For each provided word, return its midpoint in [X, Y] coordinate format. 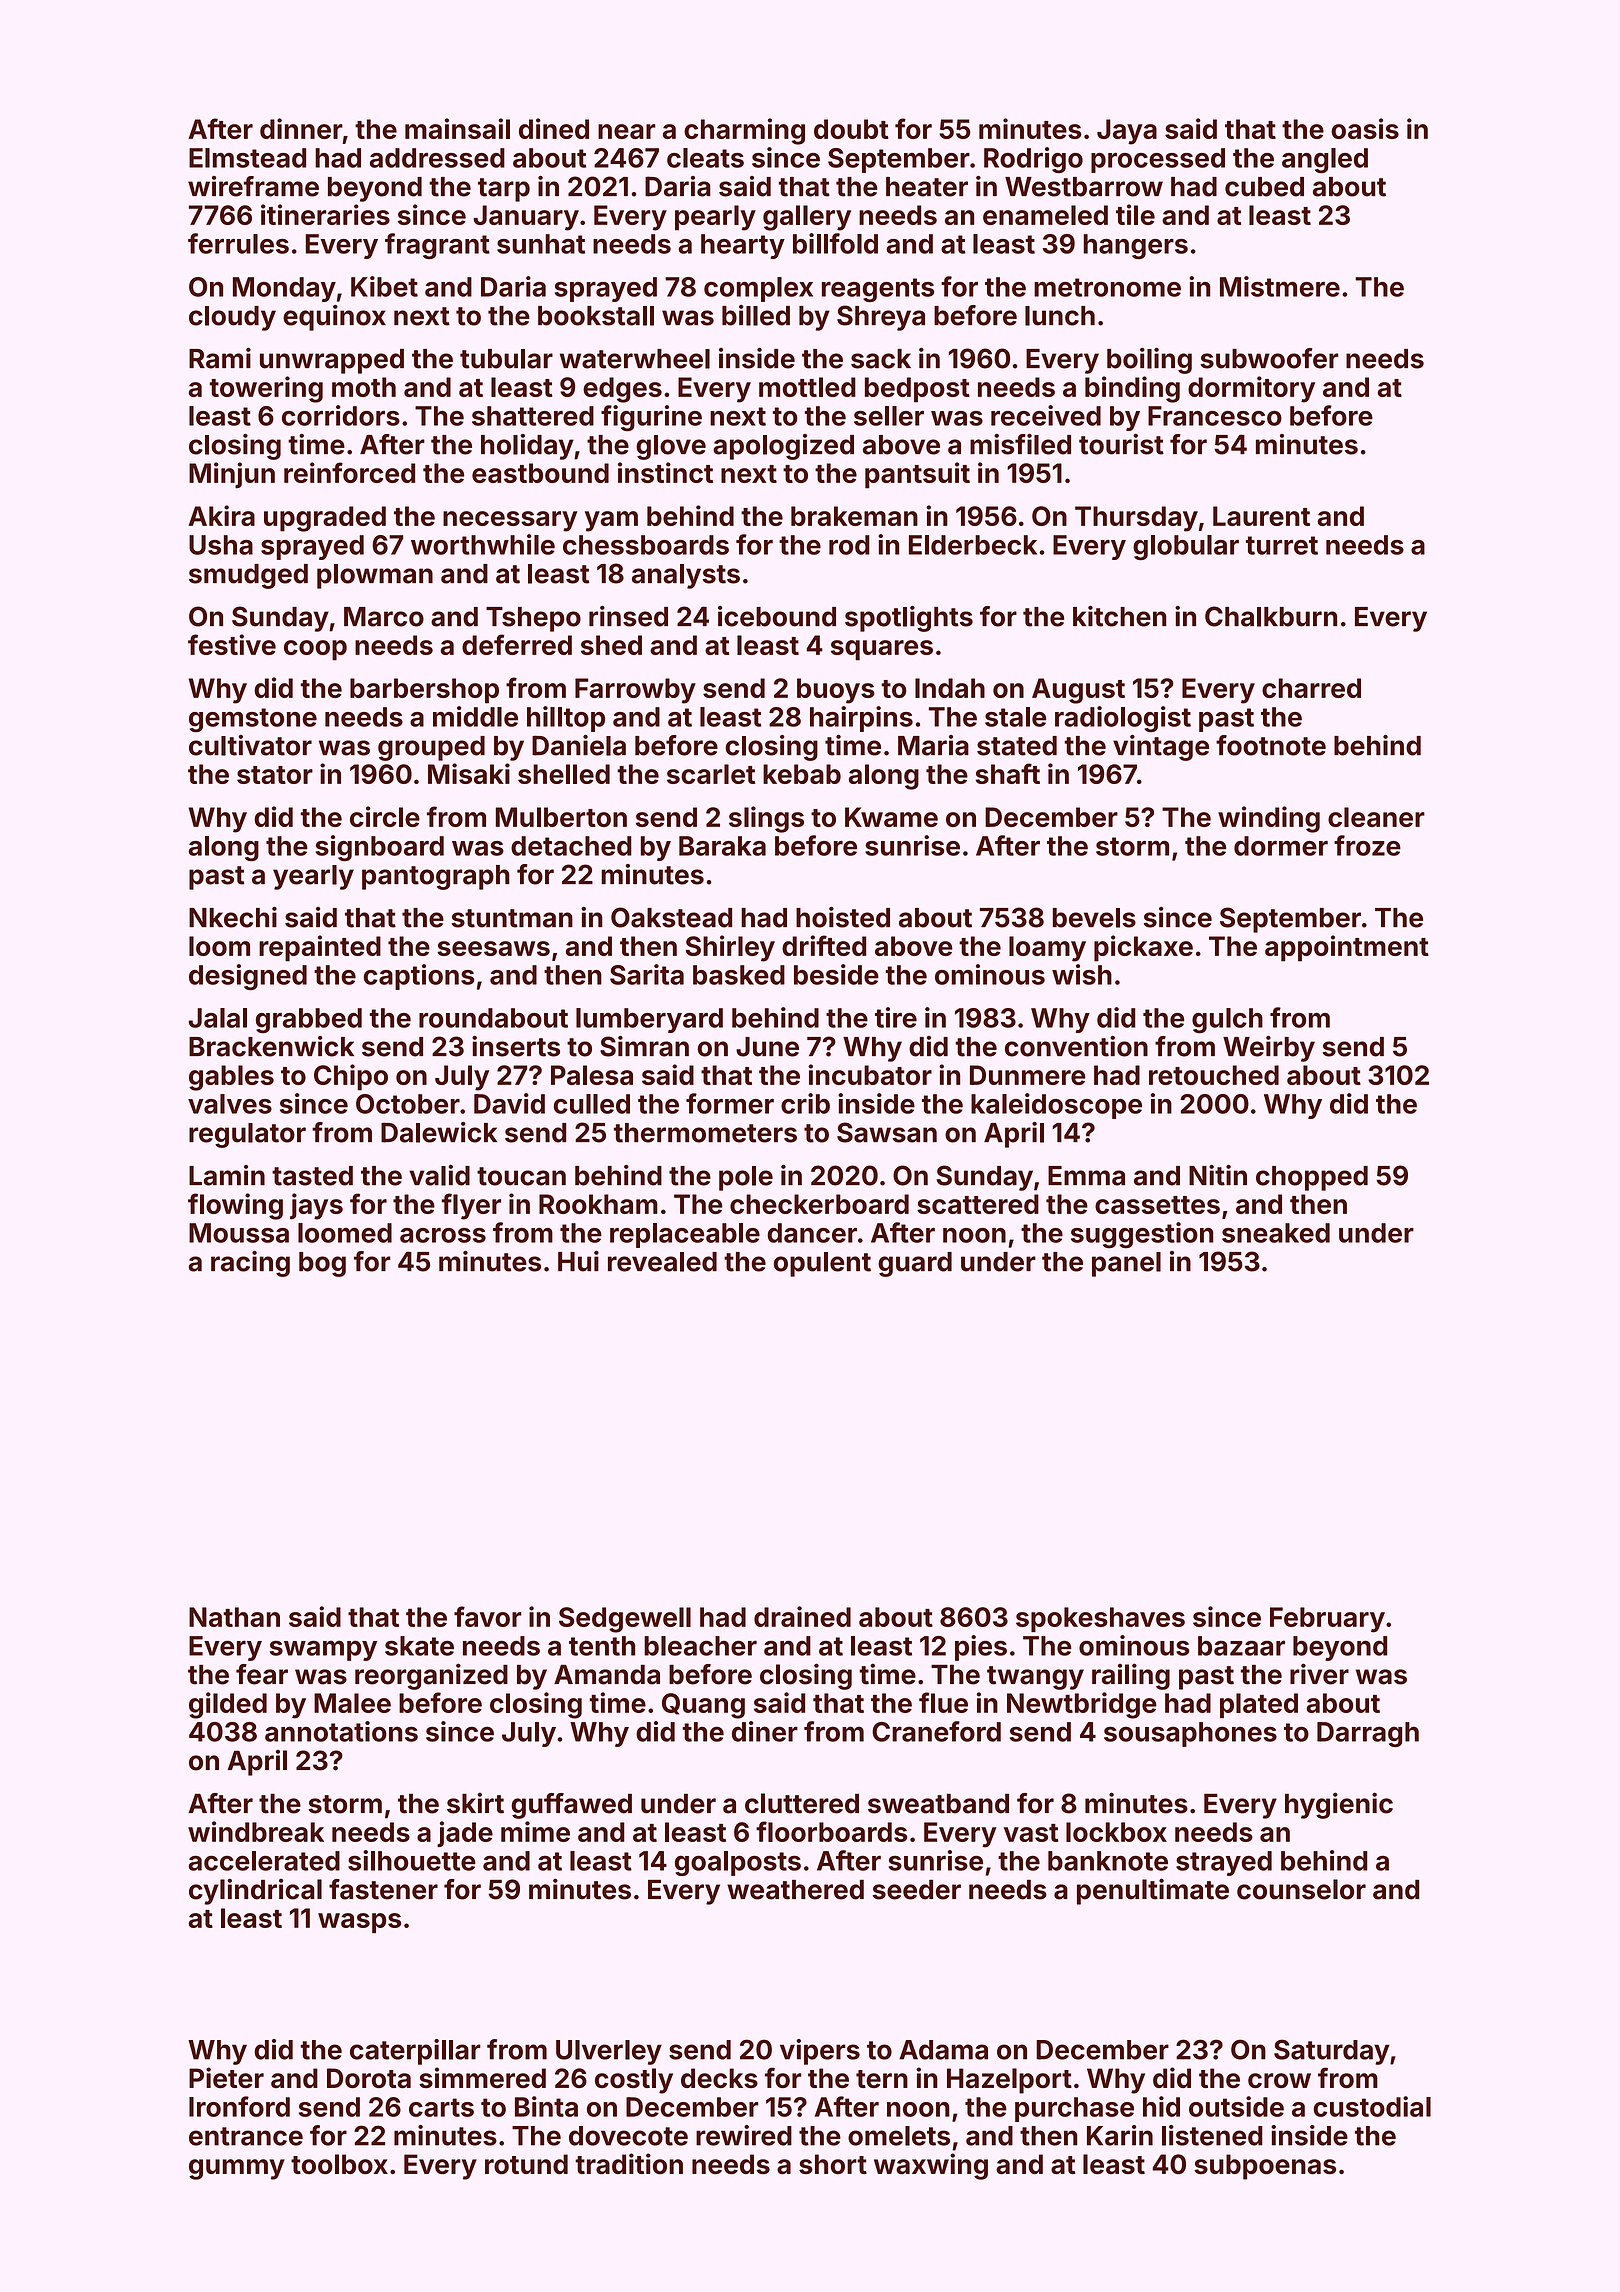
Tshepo [533, 619]
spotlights [909, 619]
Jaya [1127, 132]
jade [465, 1834]
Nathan [234, 1617]
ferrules [238, 243]
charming [744, 131]
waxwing [931, 2166]
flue [943, 1702]
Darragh [1368, 1734]
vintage [1161, 748]
